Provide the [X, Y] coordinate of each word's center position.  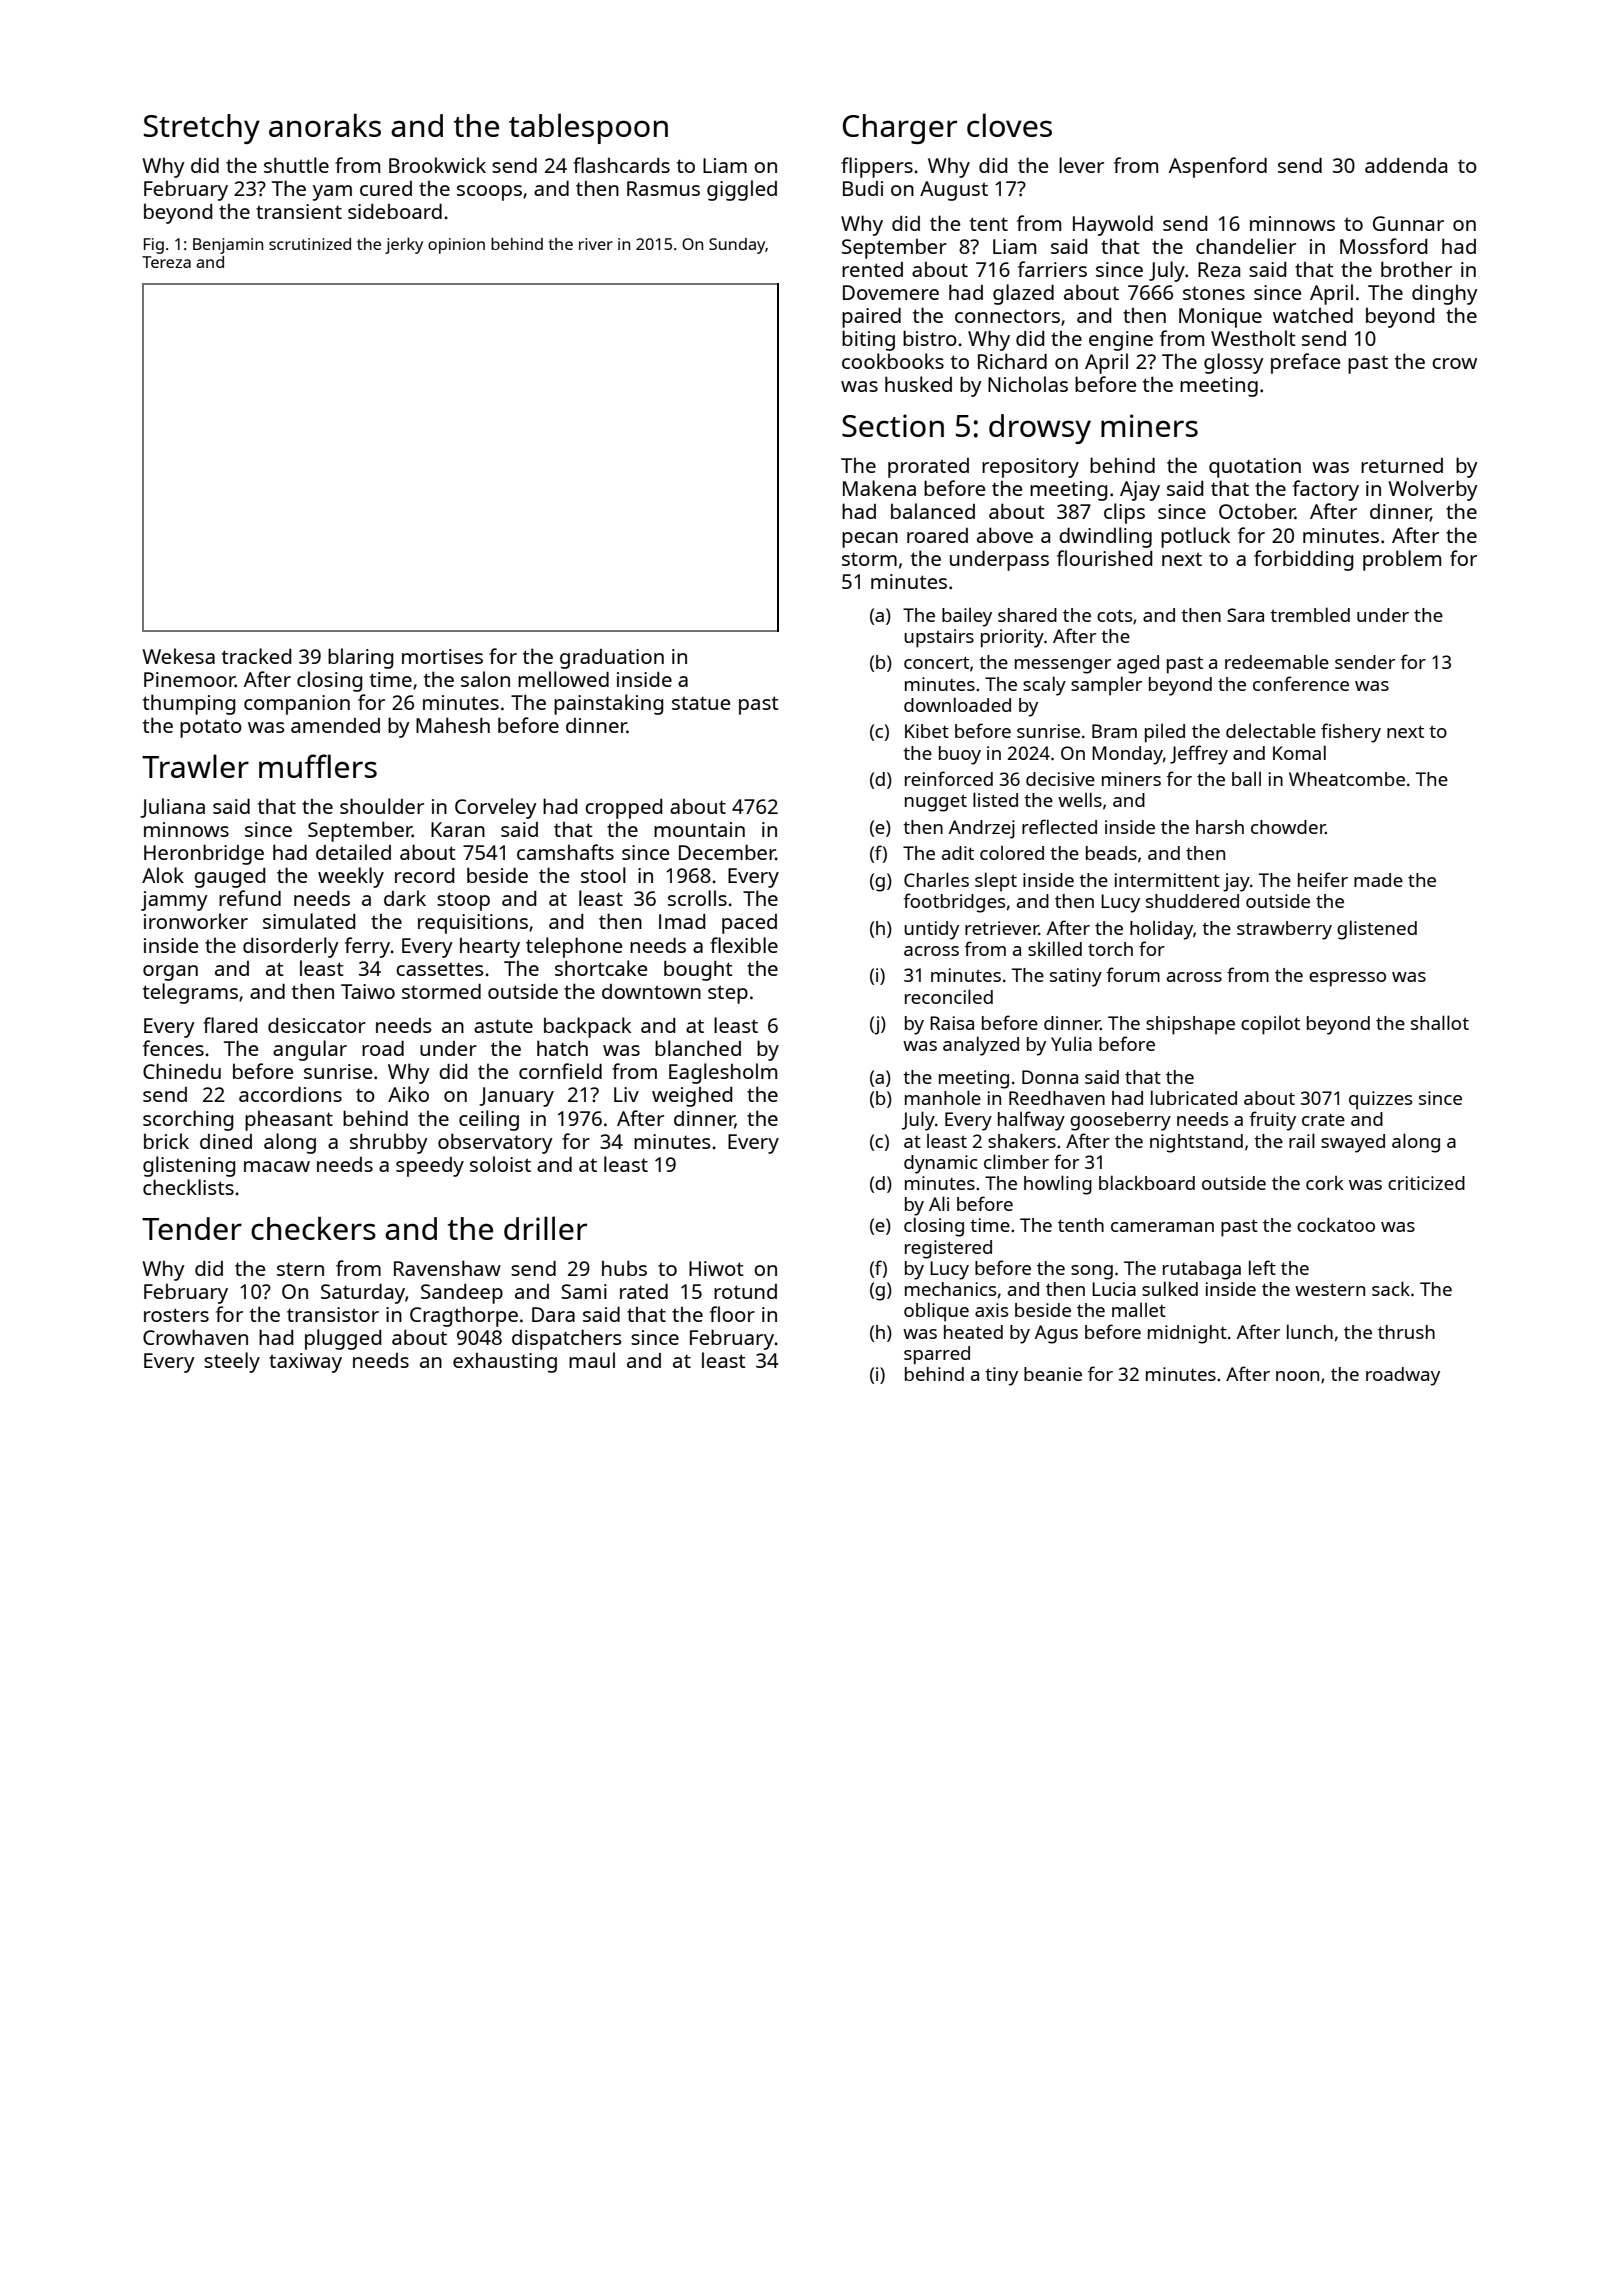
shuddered [1192, 901]
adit [958, 853]
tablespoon [588, 128]
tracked [256, 656]
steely [232, 1362]
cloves [1009, 125]
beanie [1053, 1374]
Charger [900, 129]
